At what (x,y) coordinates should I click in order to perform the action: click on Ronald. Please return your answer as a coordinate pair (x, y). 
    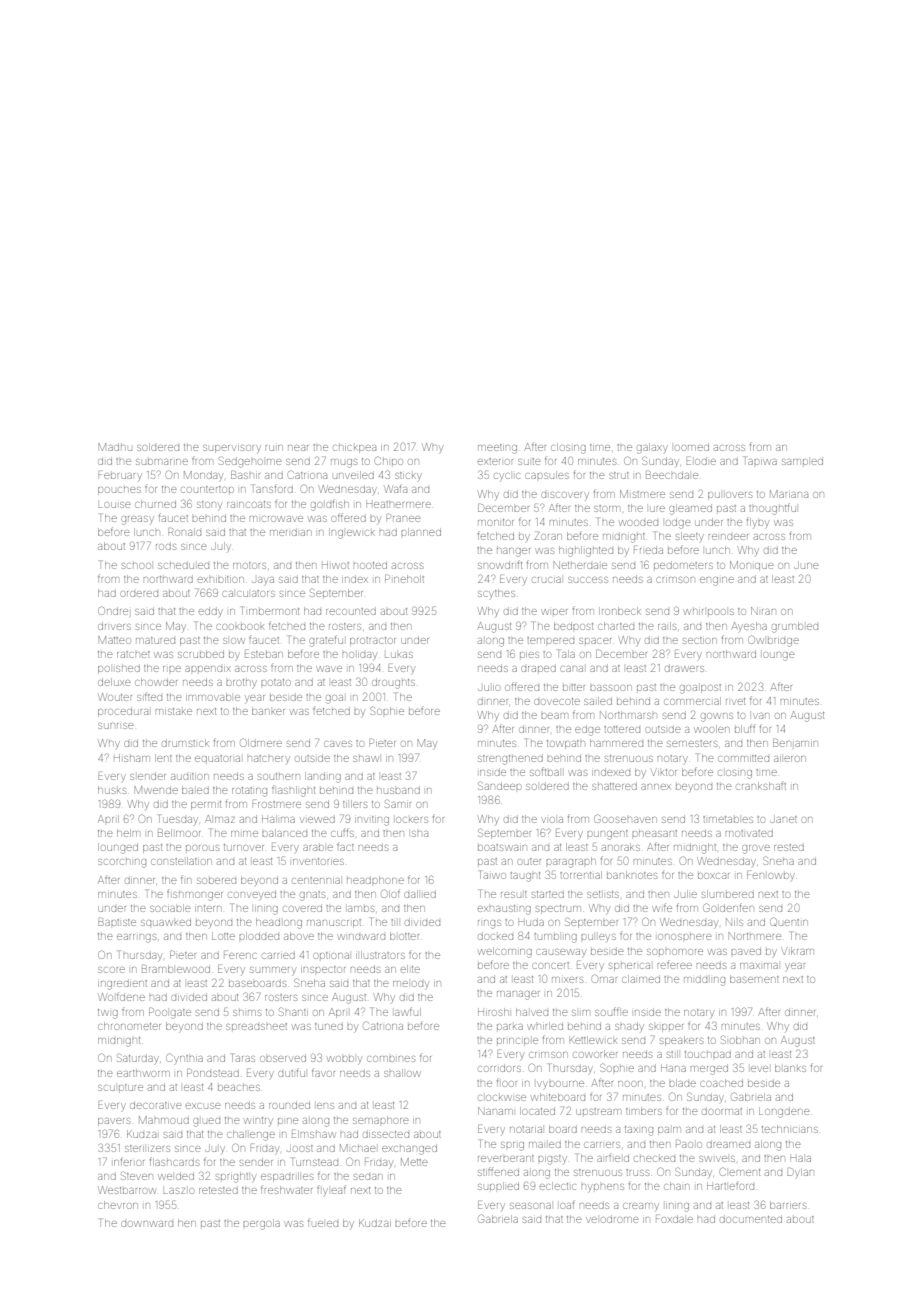
    Looking at the image, I should click on (184, 532).
